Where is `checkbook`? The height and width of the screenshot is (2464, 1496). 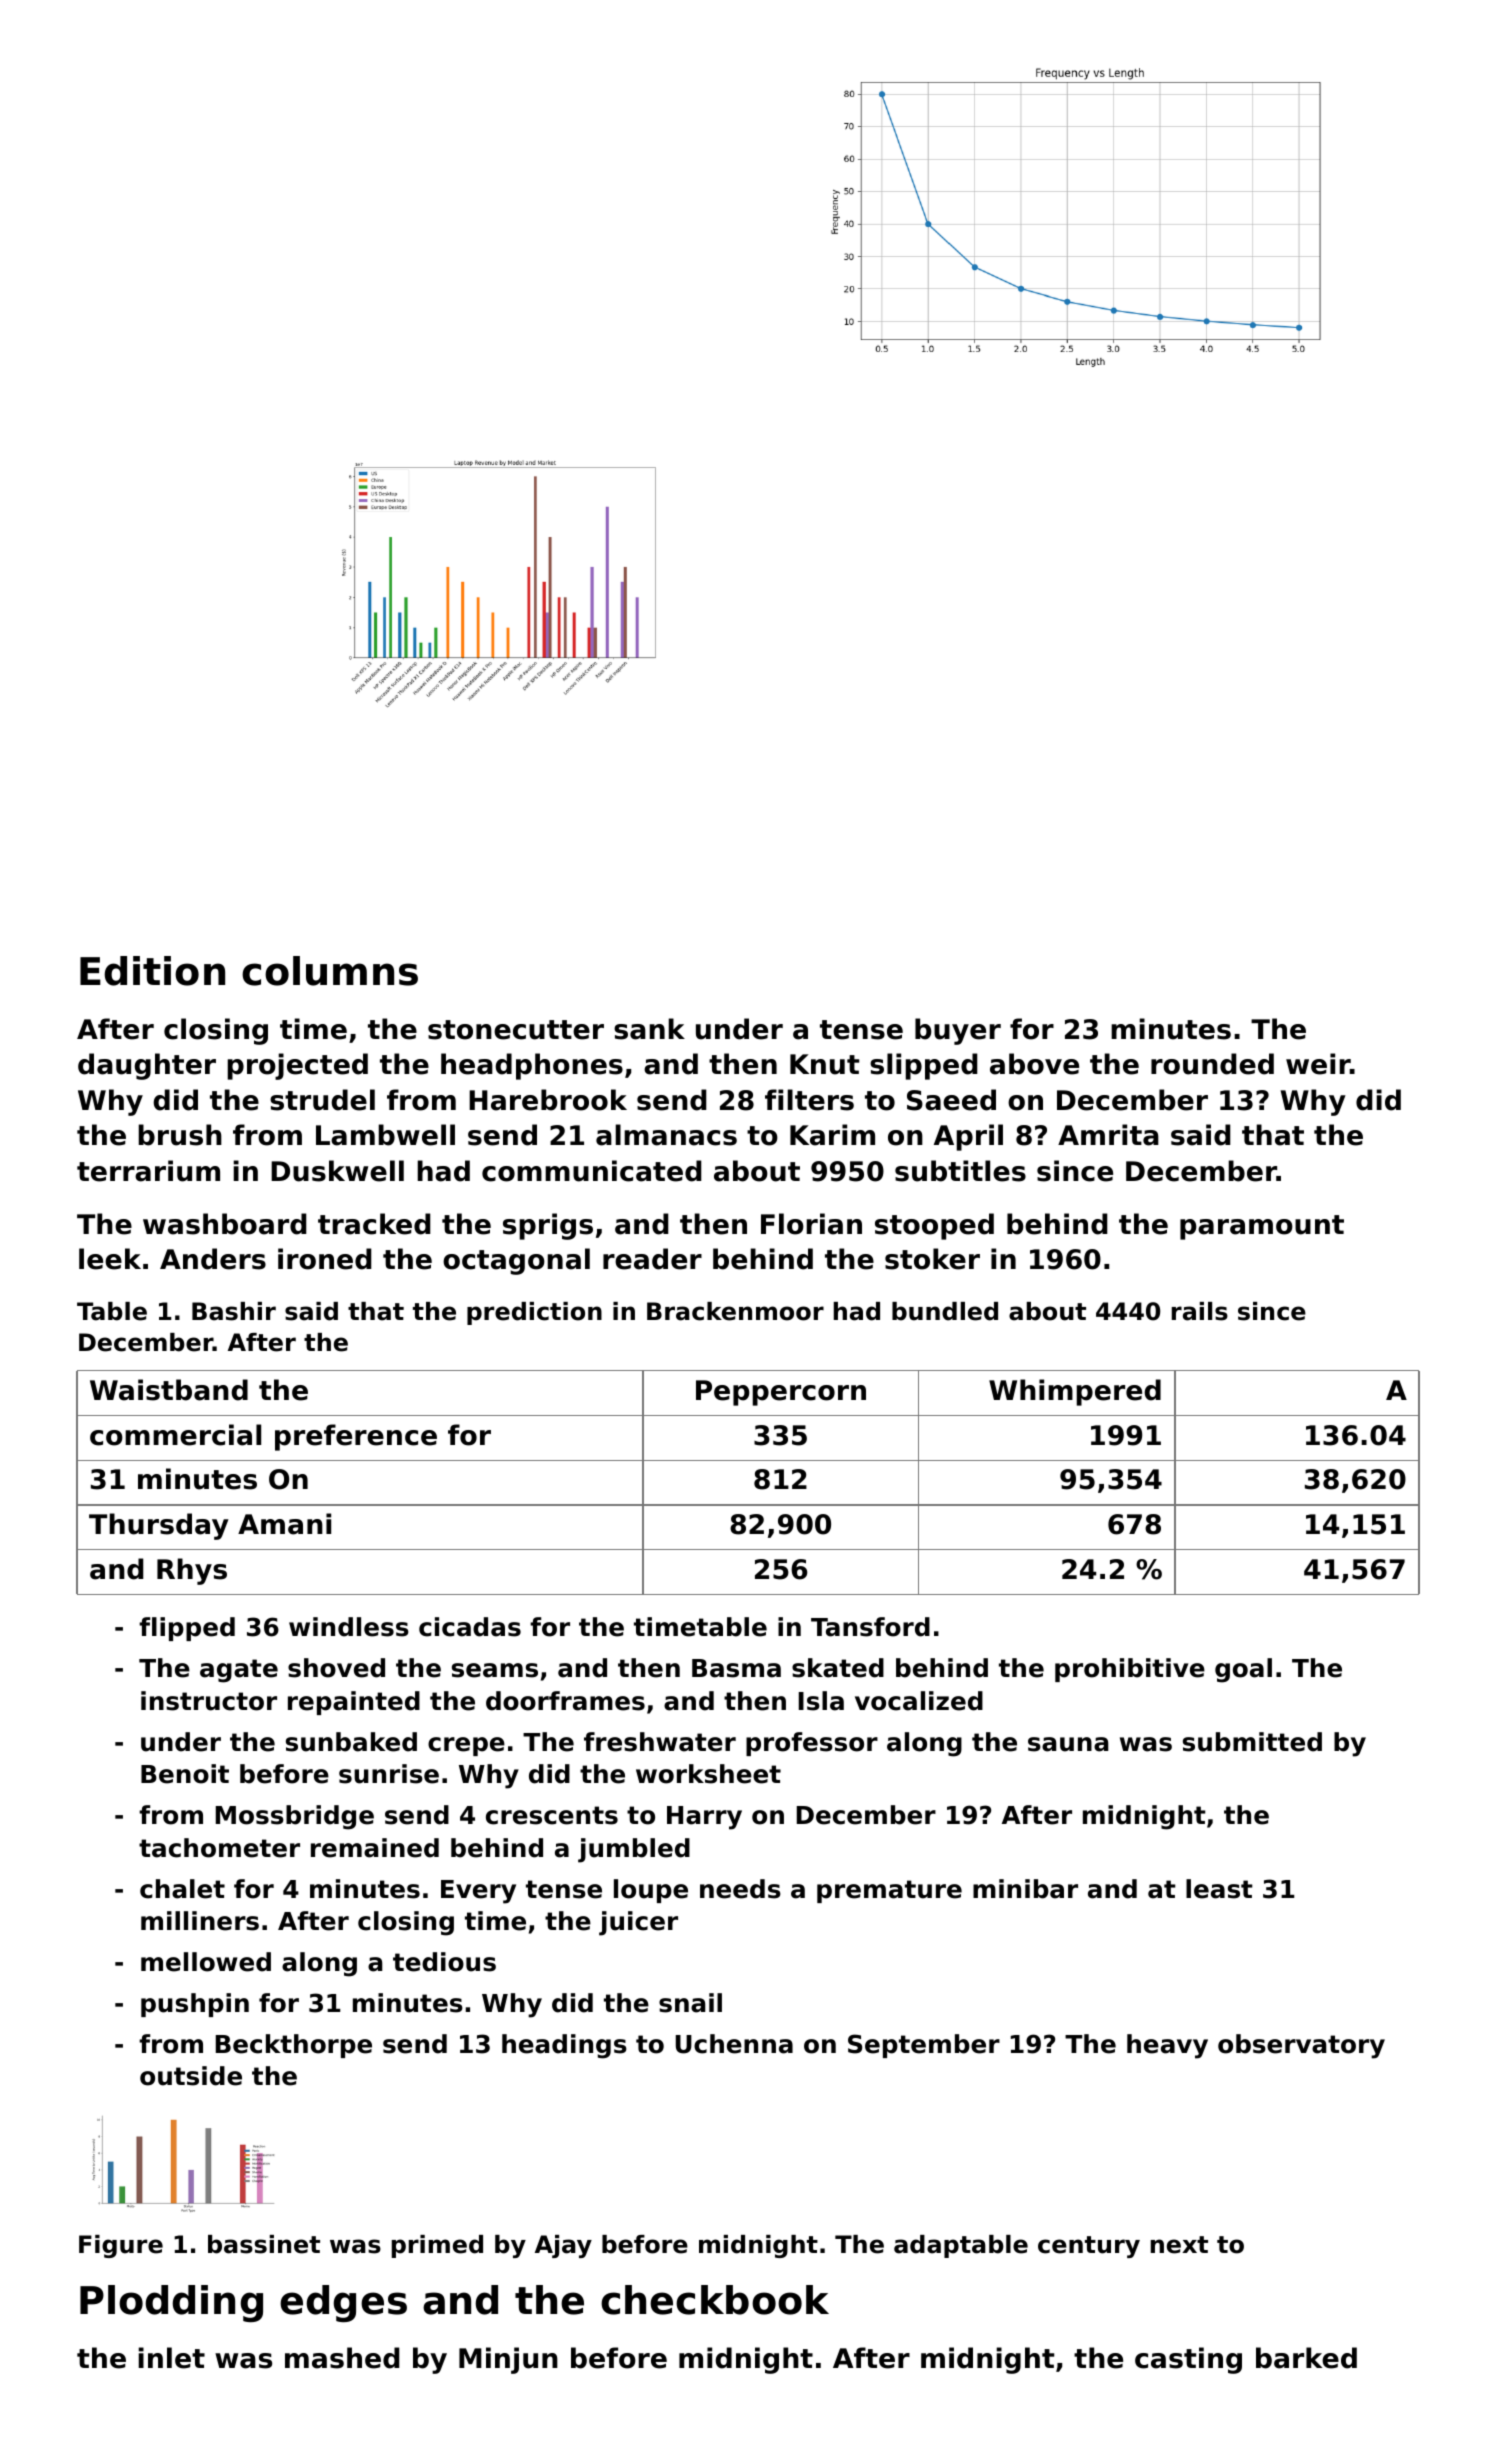
checkbook is located at coordinates (715, 2300).
